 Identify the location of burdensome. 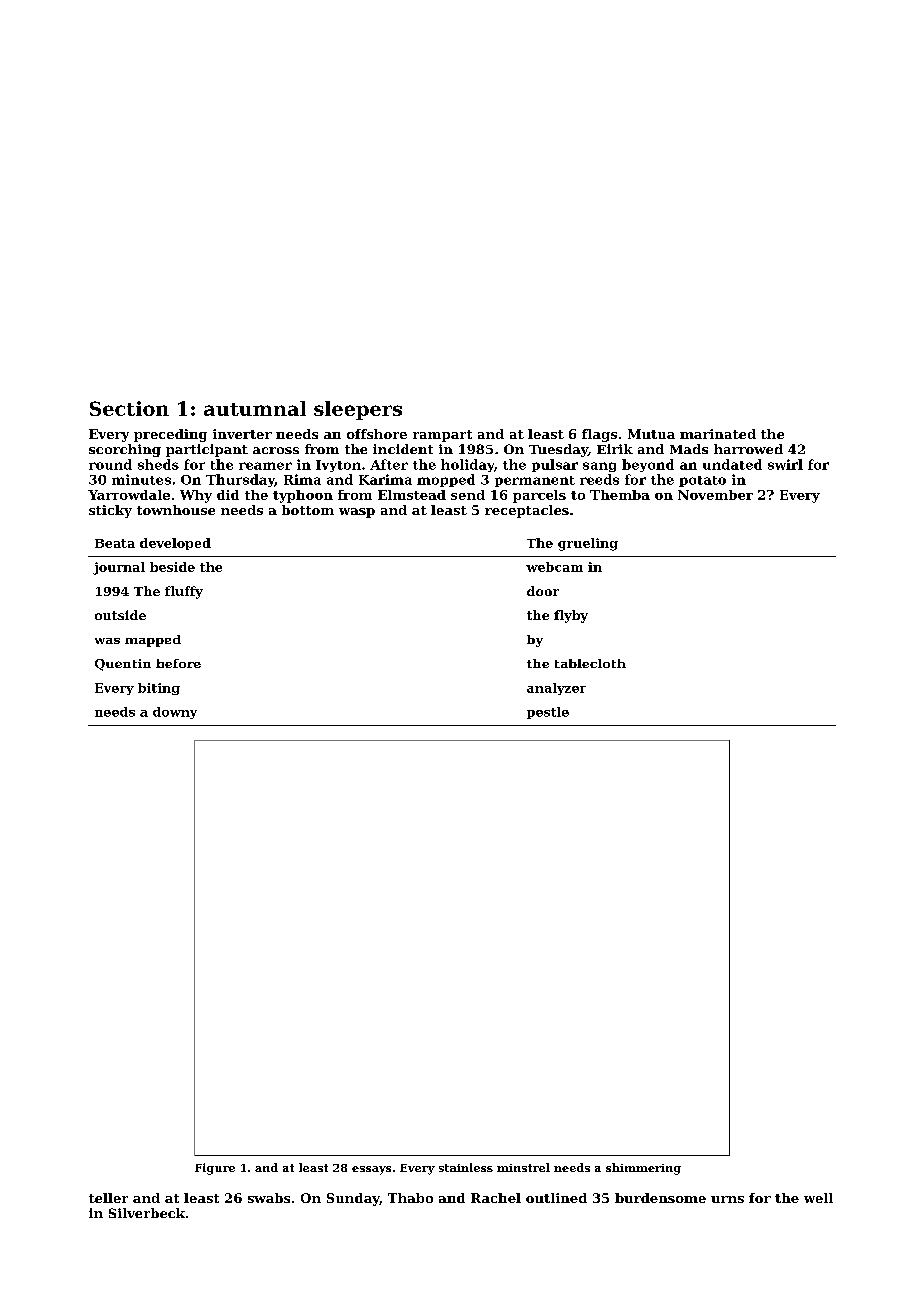
(660, 1198).
